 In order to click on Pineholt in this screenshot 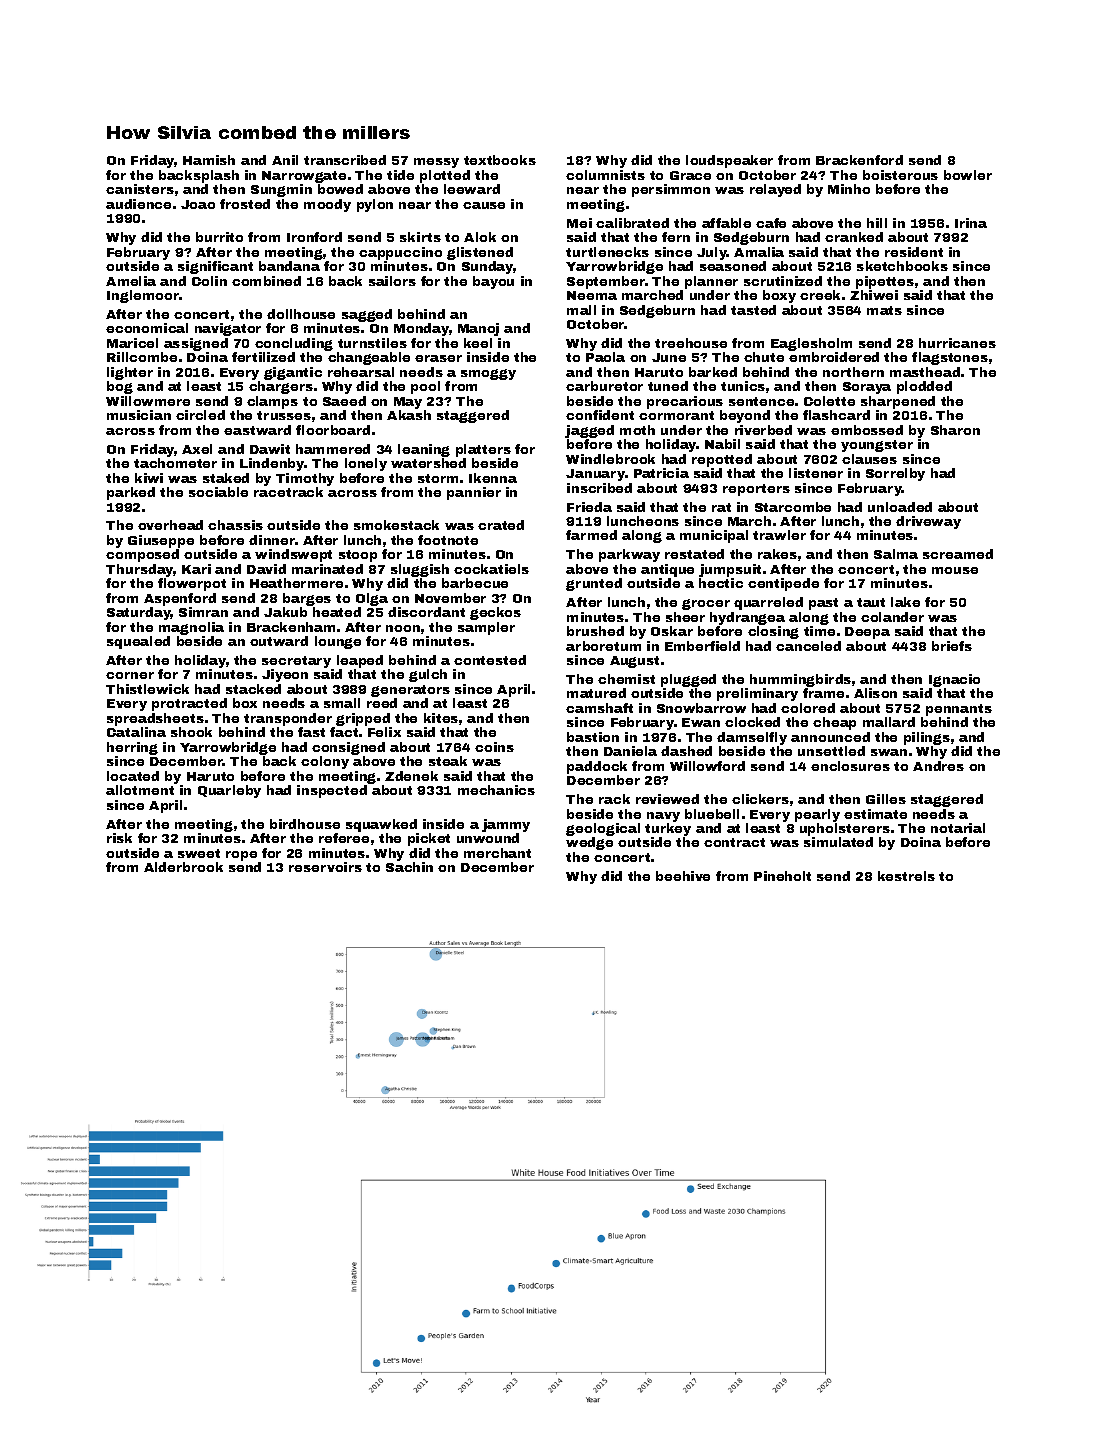, I will do `click(782, 876)`.
